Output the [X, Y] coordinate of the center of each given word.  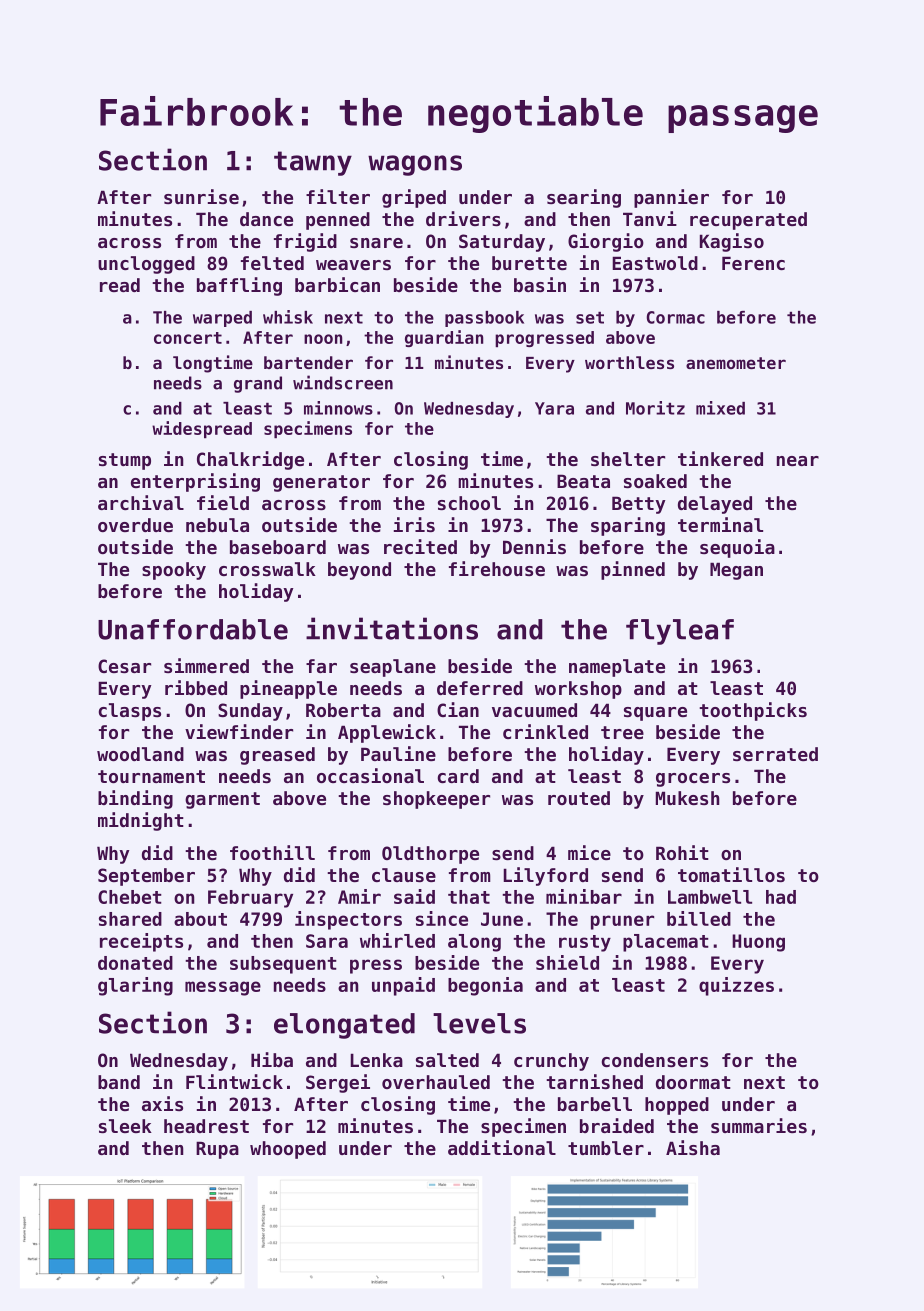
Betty [638, 505]
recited [420, 546]
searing [584, 198]
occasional [370, 775]
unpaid [403, 986]
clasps [130, 712]
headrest [206, 1126]
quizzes [736, 986]
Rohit [682, 852]
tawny [313, 163]
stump [125, 461]
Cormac [675, 317]
